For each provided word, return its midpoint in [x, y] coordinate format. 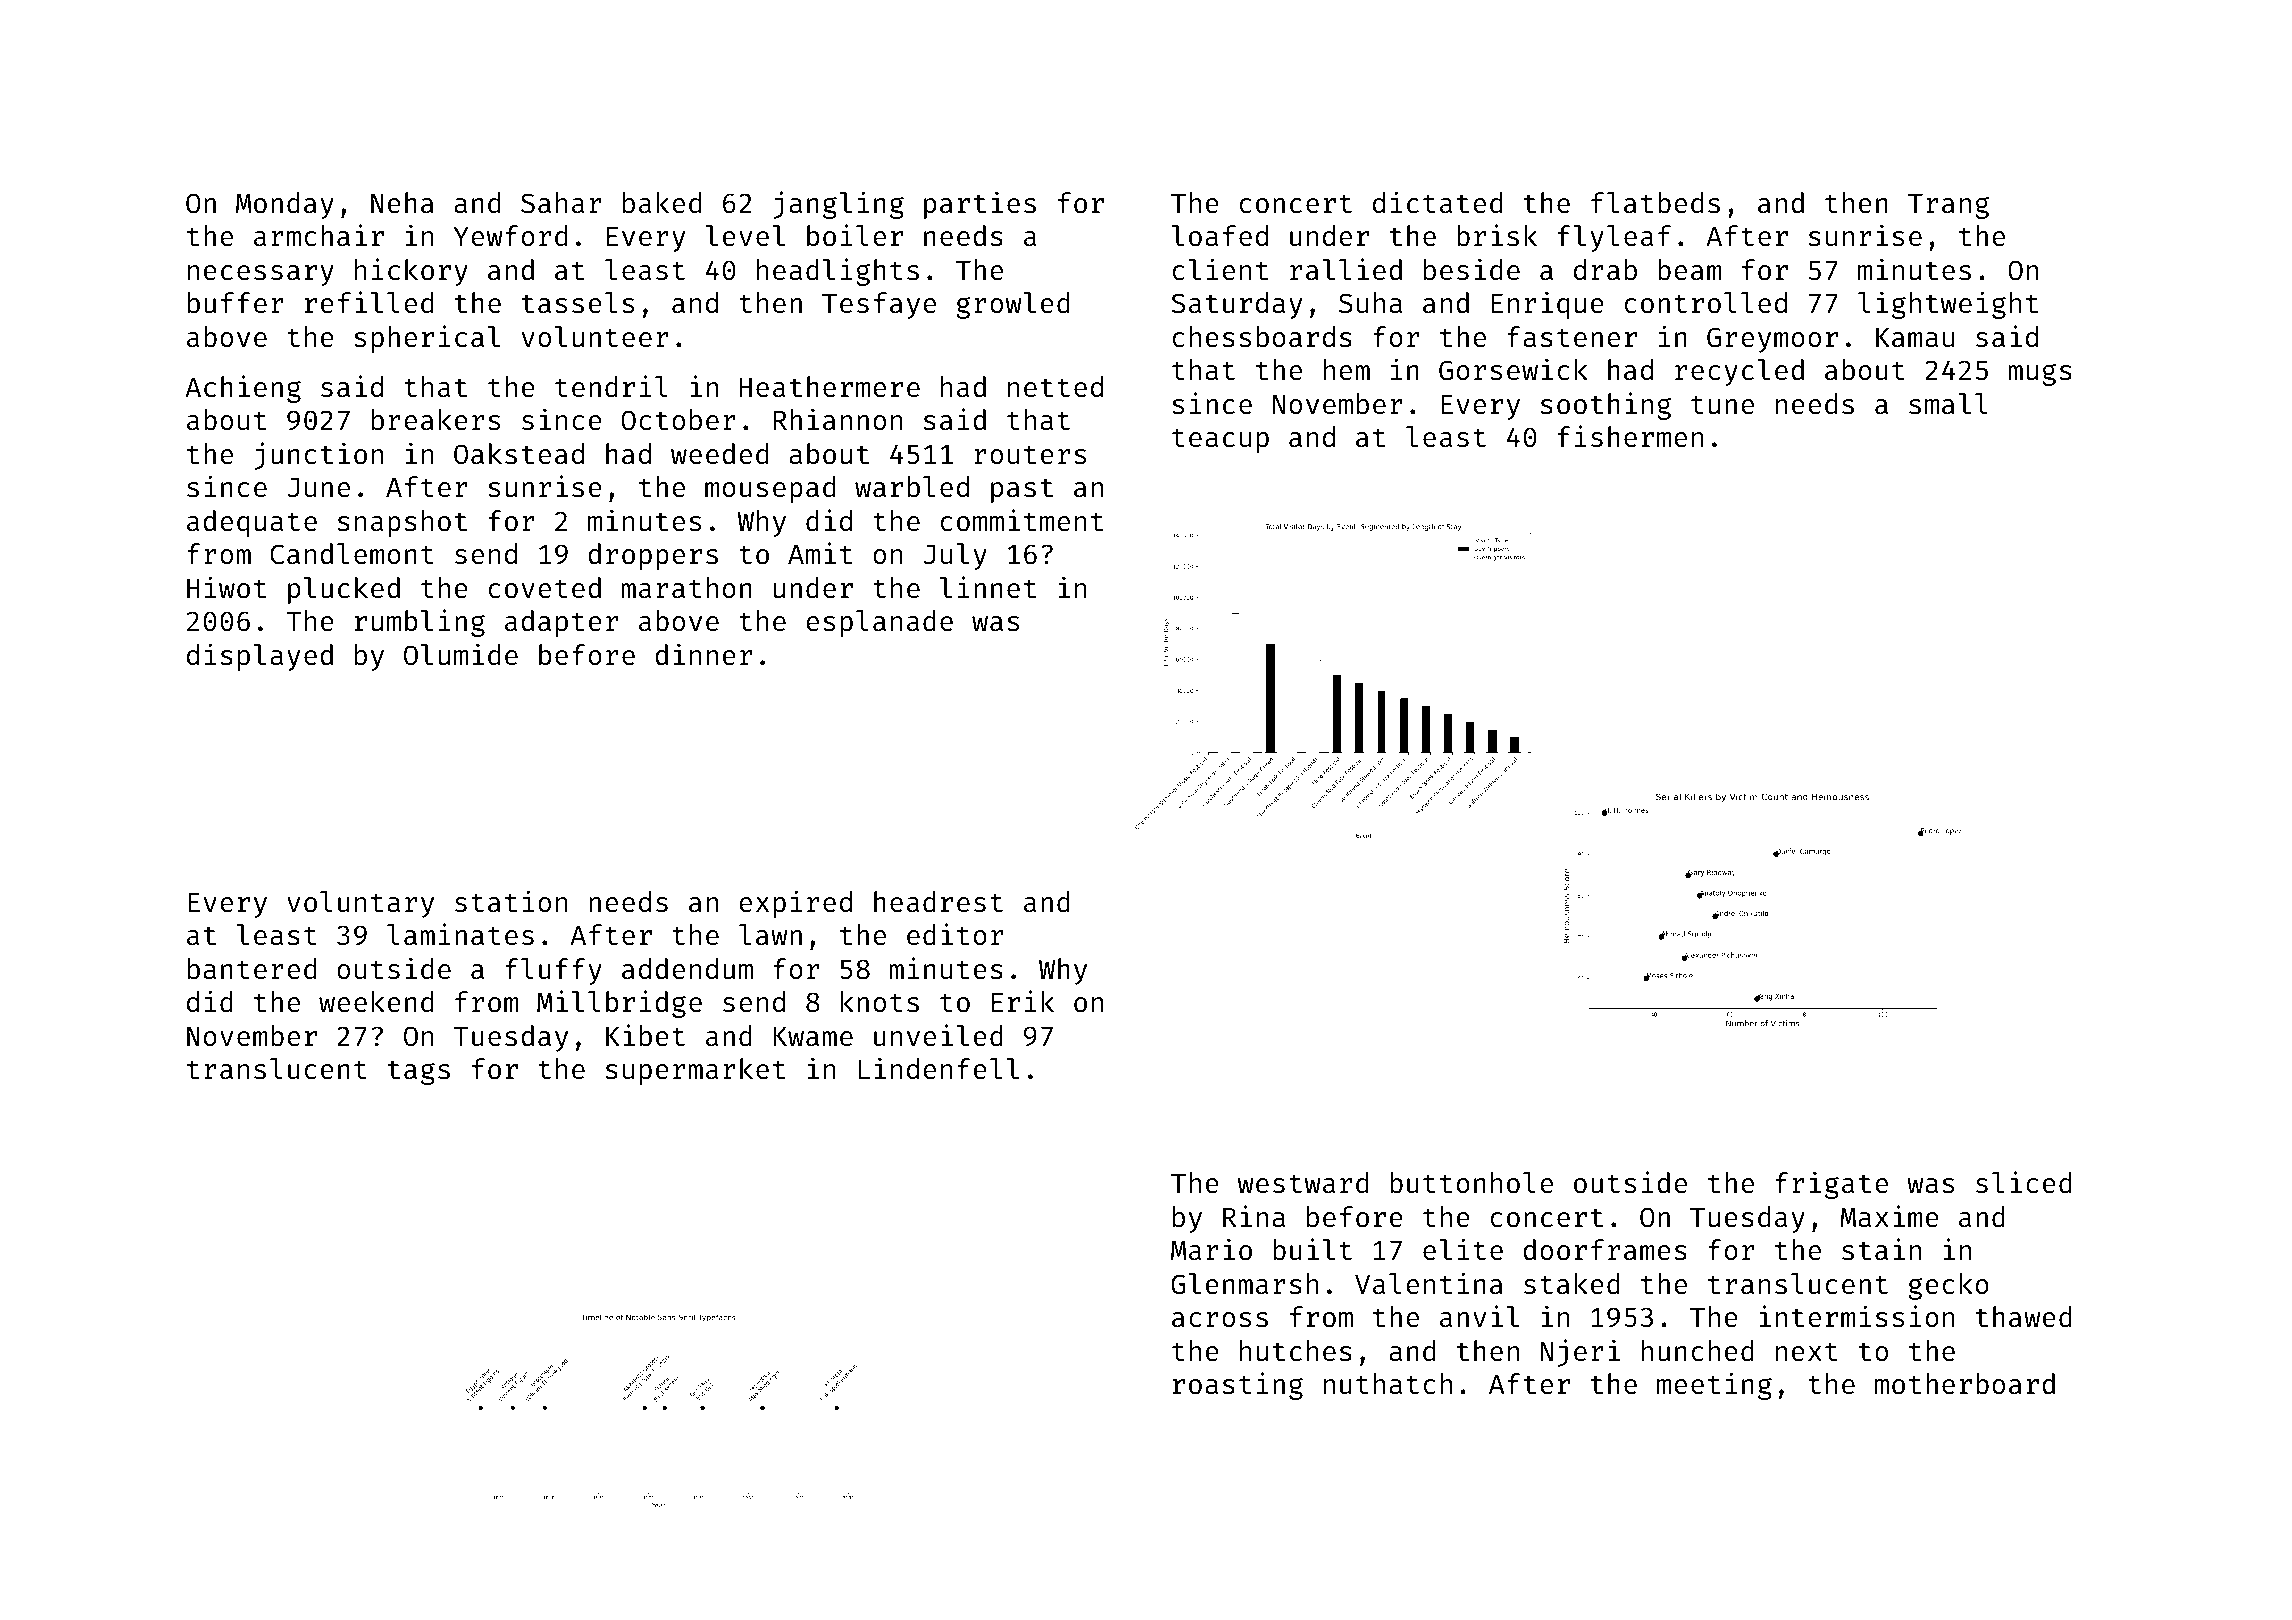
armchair [319, 235]
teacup [1220, 441]
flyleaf [1614, 238]
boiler [855, 235]
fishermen [1630, 436]
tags [419, 1073]
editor [955, 934]
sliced [2024, 1182]
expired [795, 904]
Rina [1254, 1216]
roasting [1238, 1386]
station [511, 901]
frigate [1831, 1185]
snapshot [402, 523]
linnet [988, 587]
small [1948, 404]
